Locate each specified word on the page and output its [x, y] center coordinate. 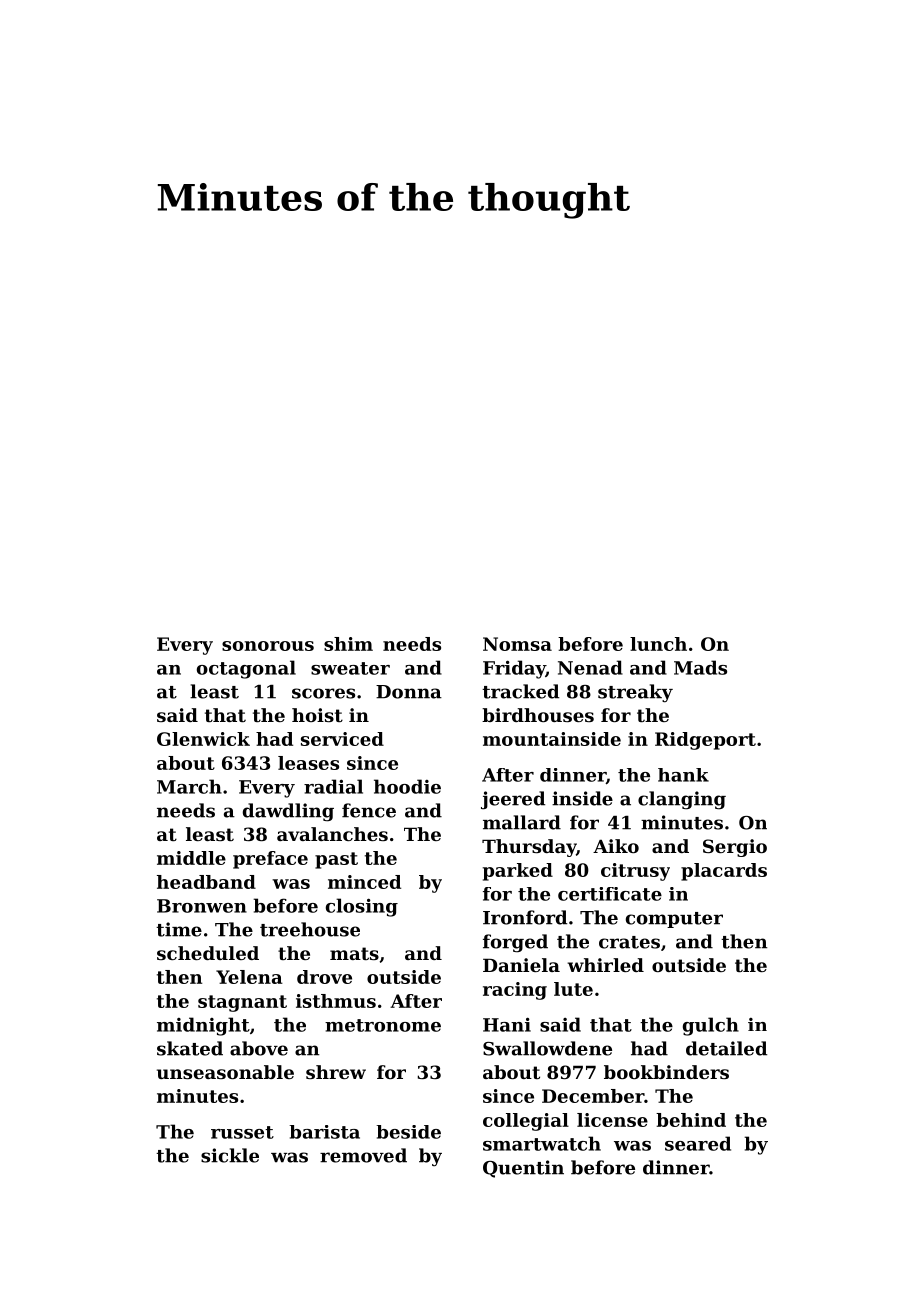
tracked [520, 691]
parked [518, 872]
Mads [700, 667]
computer [674, 920]
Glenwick [203, 739]
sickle [230, 1155]
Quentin [523, 1169]
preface [270, 860]
